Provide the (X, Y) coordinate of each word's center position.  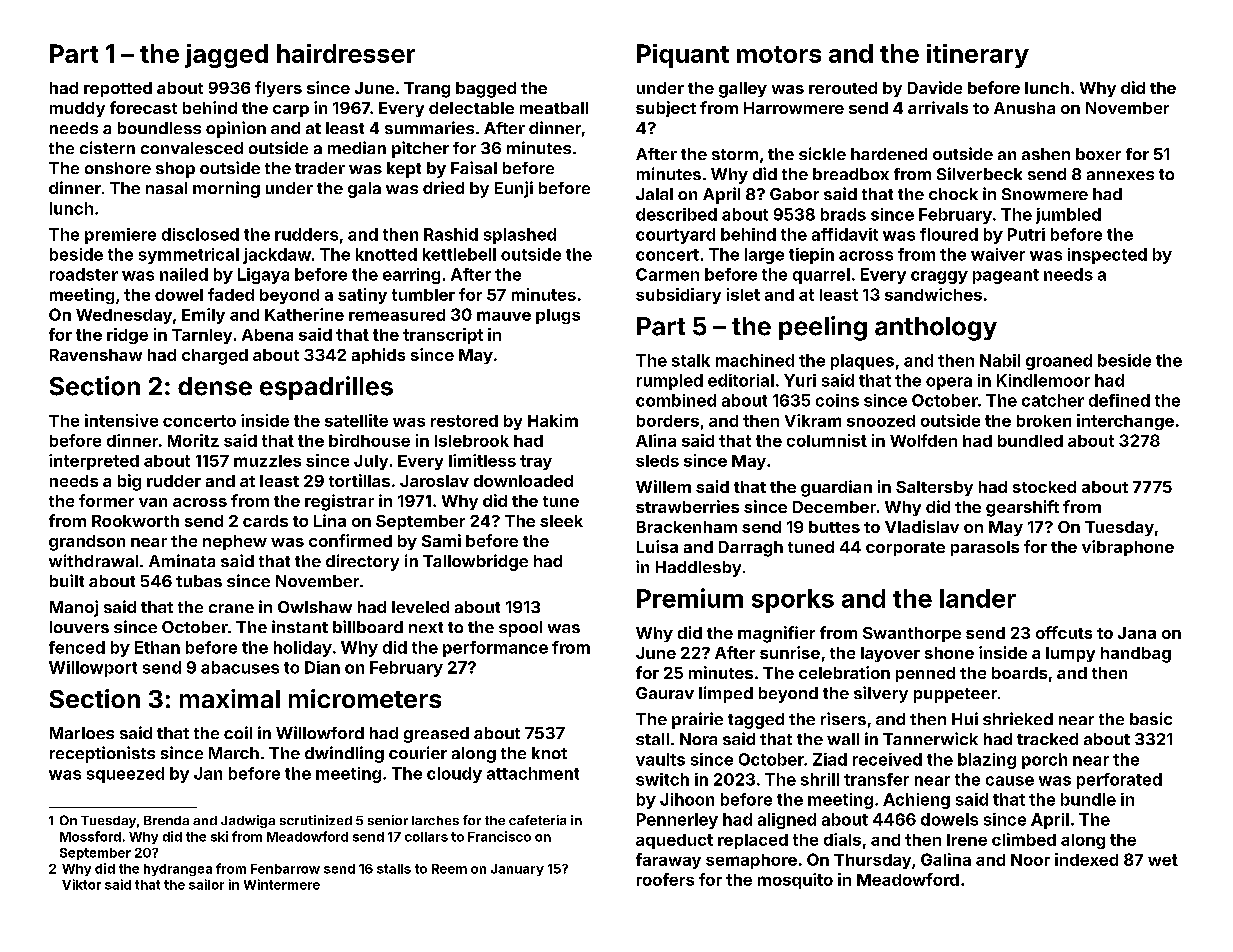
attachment (533, 773)
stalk (691, 360)
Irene (967, 840)
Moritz (193, 440)
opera (949, 383)
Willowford (320, 732)
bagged (486, 90)
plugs (558, 316)
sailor (206, 884)
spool (520, 629)
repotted (118, 89)
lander (978, 598)
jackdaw (277, 256)
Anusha (1024, 108)
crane (231, 608)
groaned (1059, 362)
